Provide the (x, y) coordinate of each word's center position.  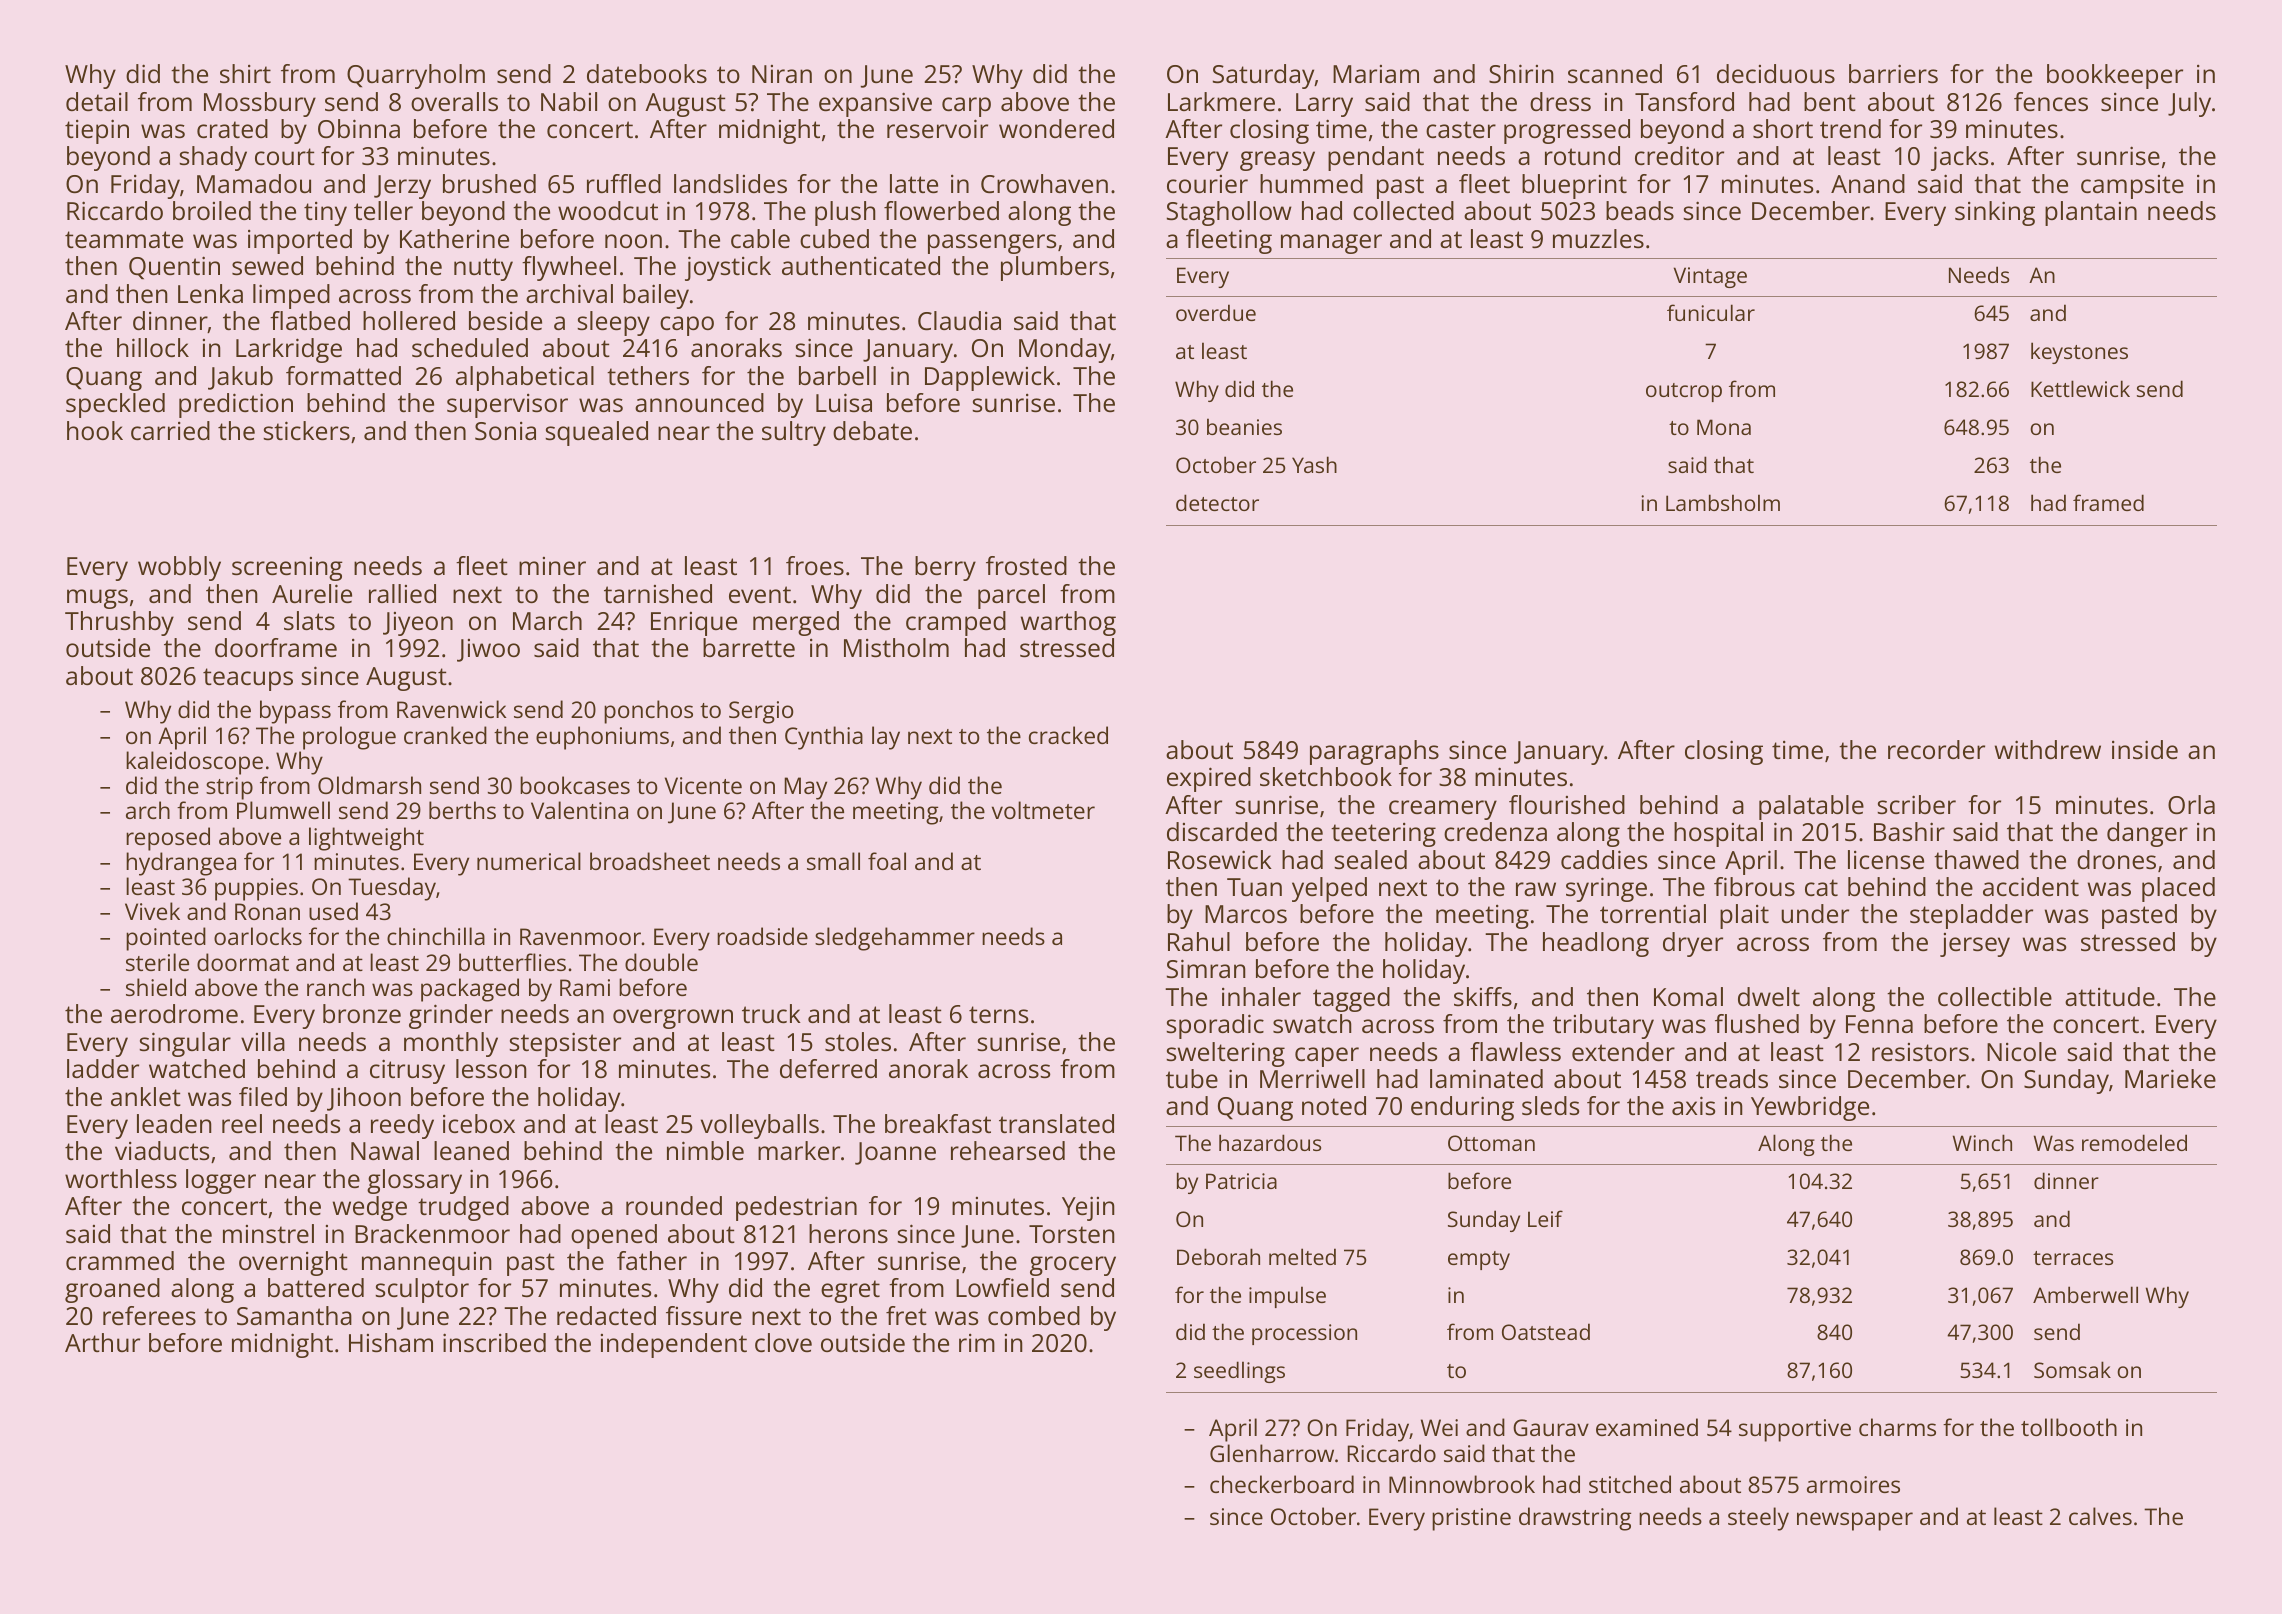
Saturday (1264, 76)
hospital (1718, 834)
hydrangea (181, 864)
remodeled (2134, 1142)
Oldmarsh (369, 785)
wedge (370, 1208)
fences (2051, 101)
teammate (124, 239)
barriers (1893, 73)
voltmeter (1043, 810)
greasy (1277, 161)
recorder (1936, 749)
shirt (245, 73)
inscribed (494, 1342)
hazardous (1270, 1142)
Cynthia (824, 738)
